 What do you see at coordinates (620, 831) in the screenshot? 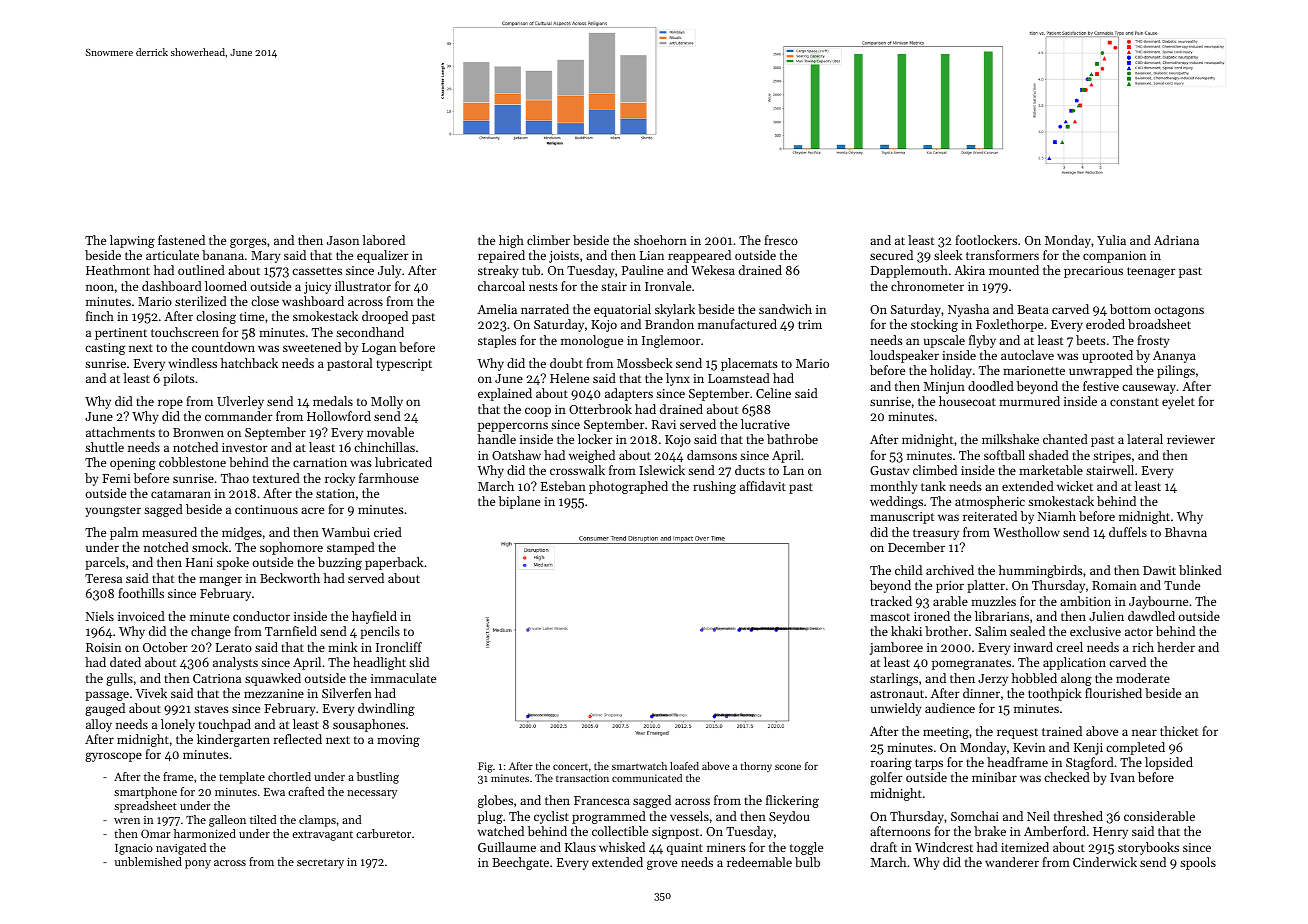
I see `collectible` at bounding box center [620, 831].
